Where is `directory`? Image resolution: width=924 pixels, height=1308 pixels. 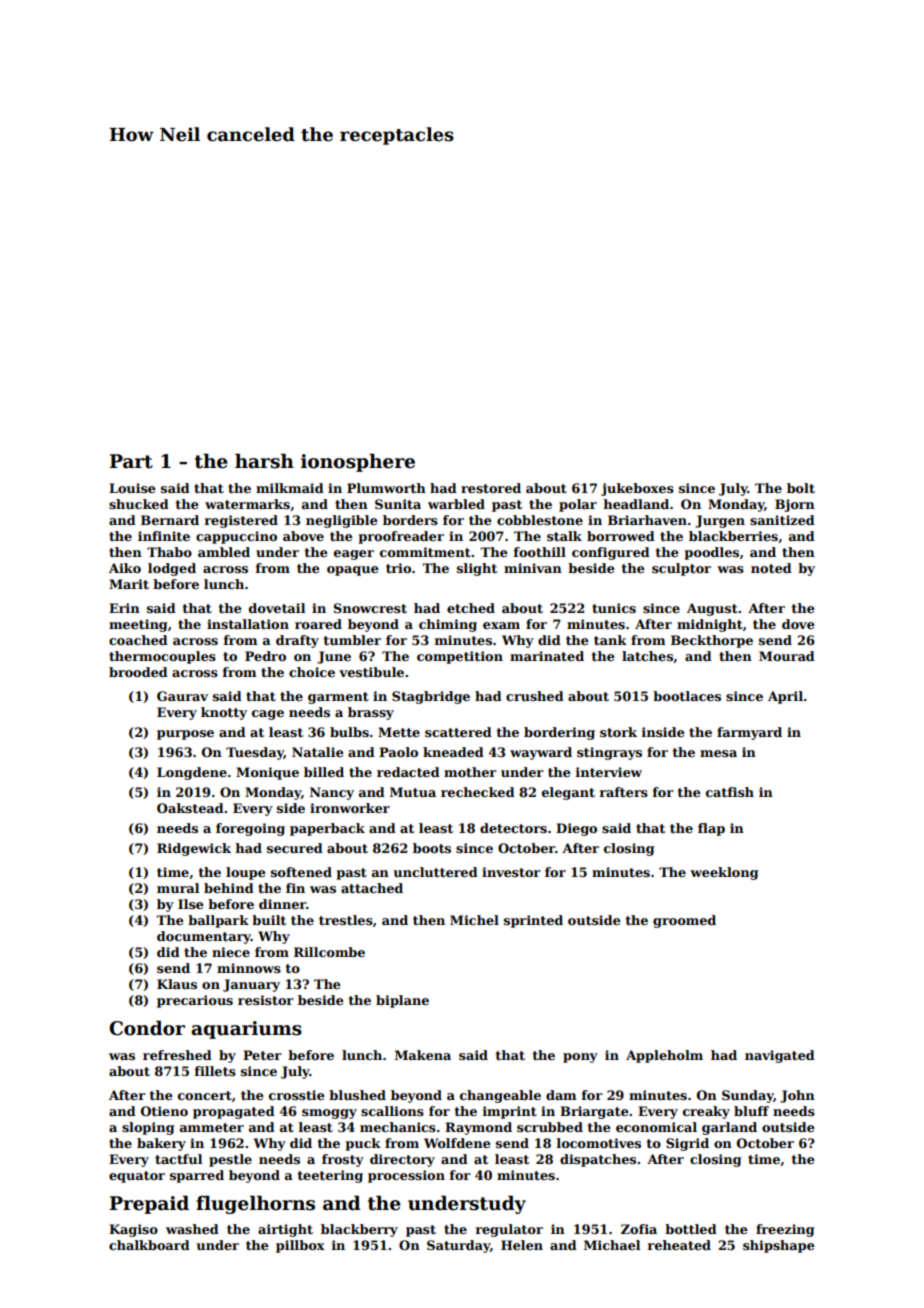
directory is located at coordinates (402, 1160).
